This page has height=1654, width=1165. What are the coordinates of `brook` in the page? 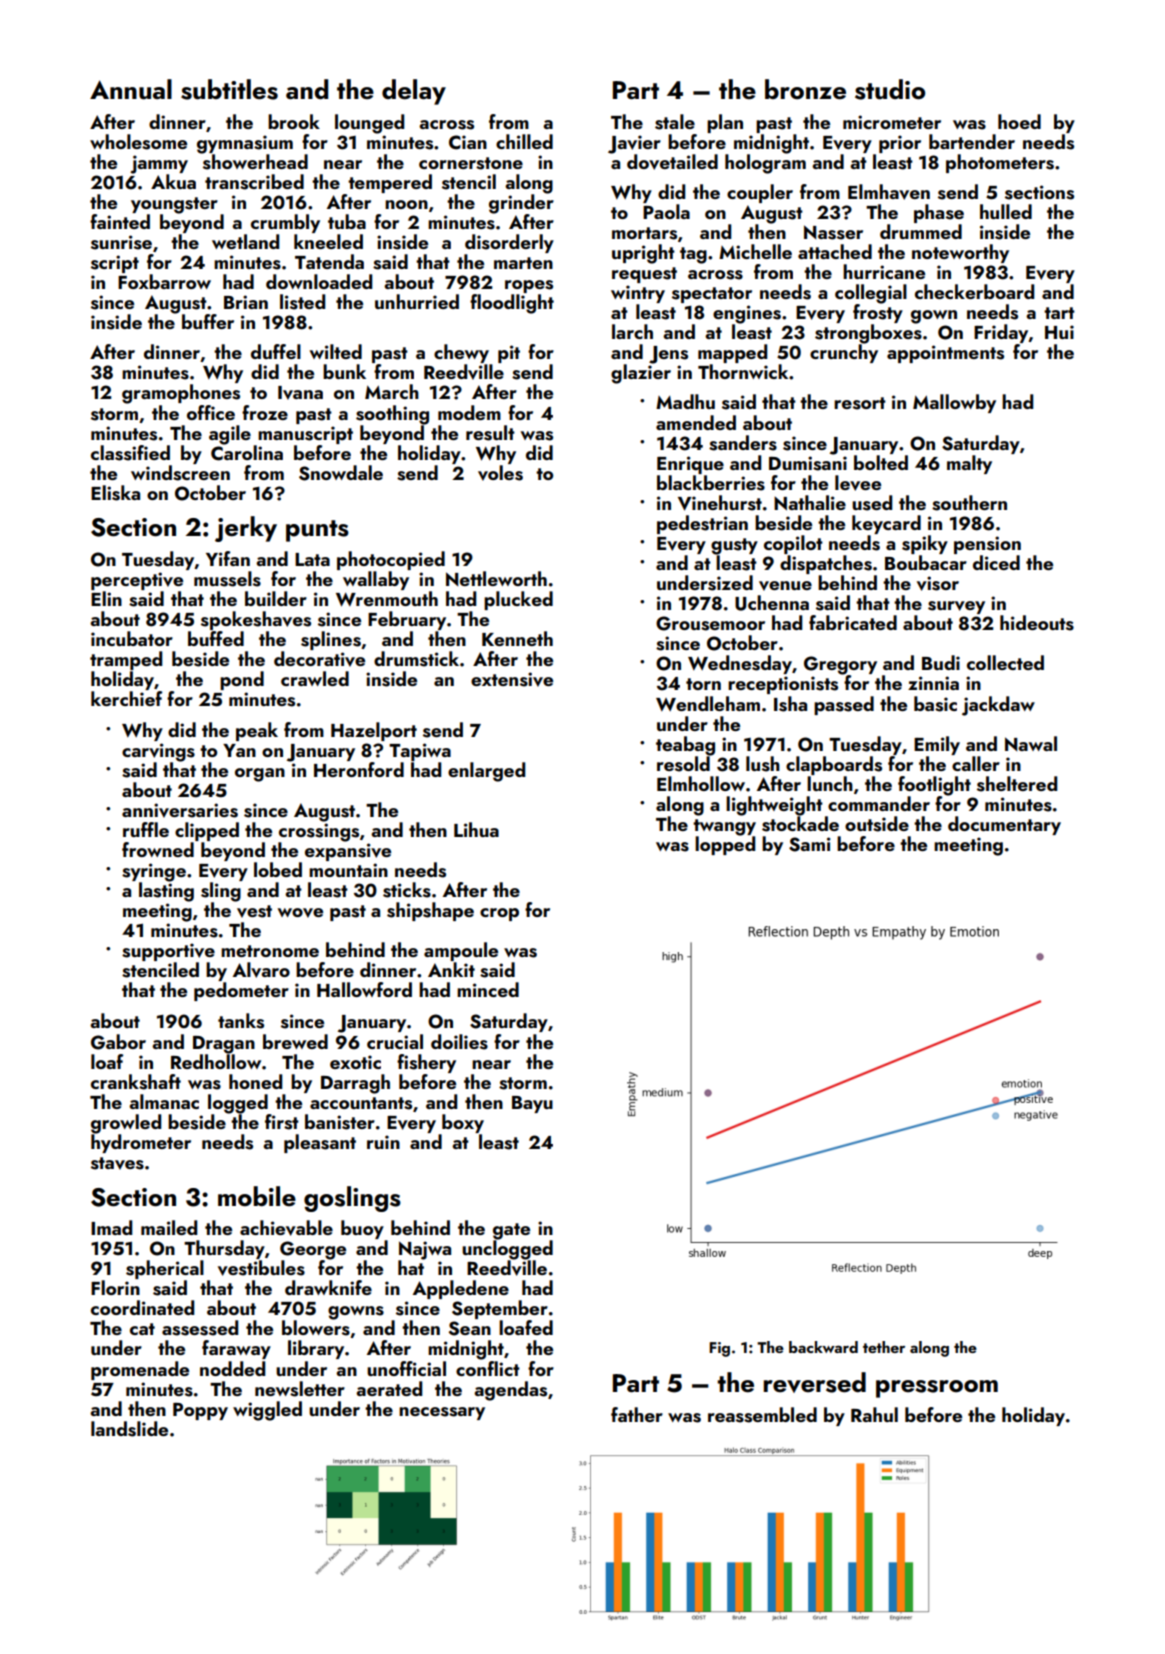 It's located at (294, 121).
